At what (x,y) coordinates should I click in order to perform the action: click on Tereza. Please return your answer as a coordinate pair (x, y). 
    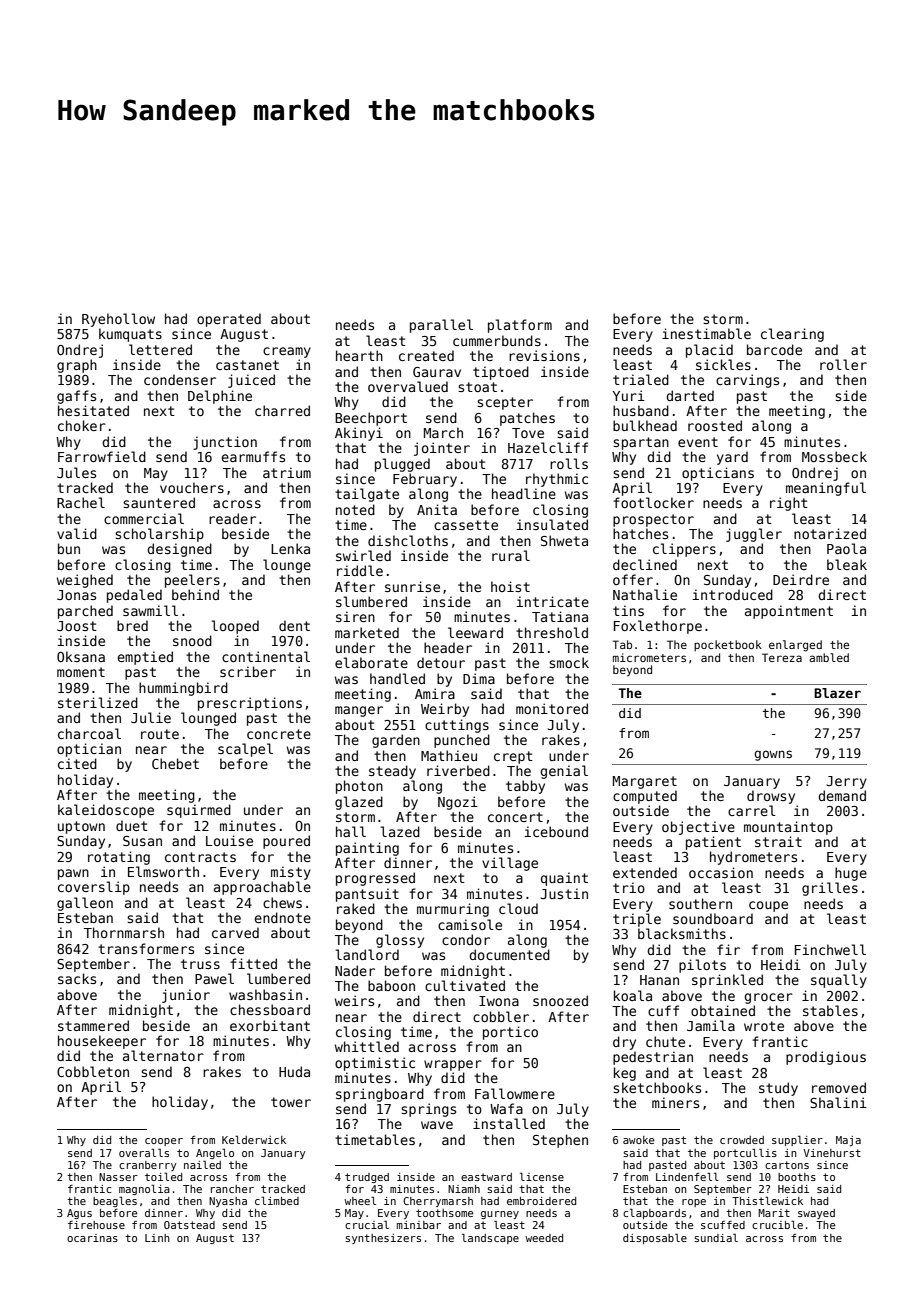
    Looking at the image, I should click on (782, 657).
